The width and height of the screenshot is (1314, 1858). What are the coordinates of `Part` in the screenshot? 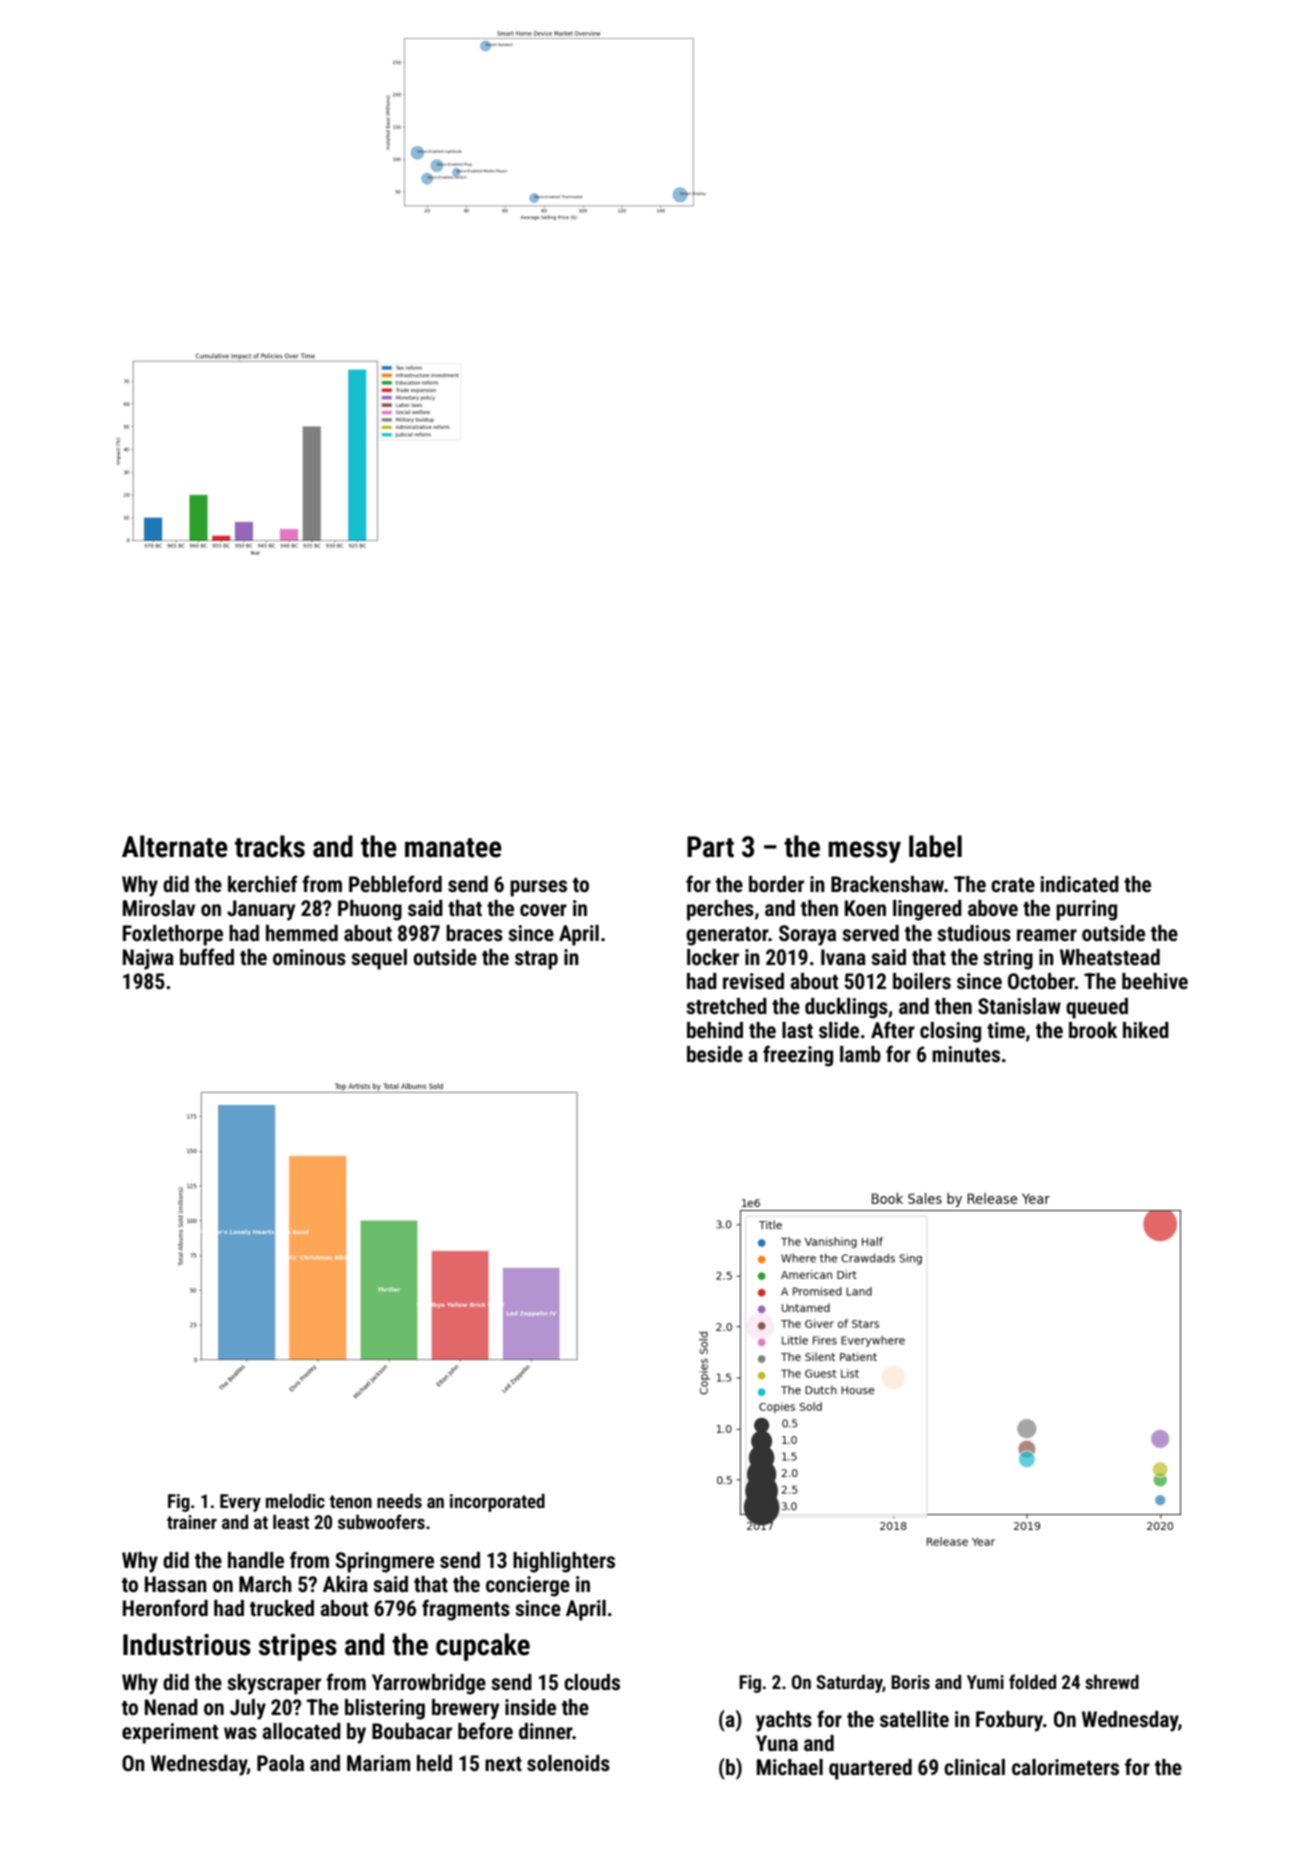 It's located at (710, 847).
